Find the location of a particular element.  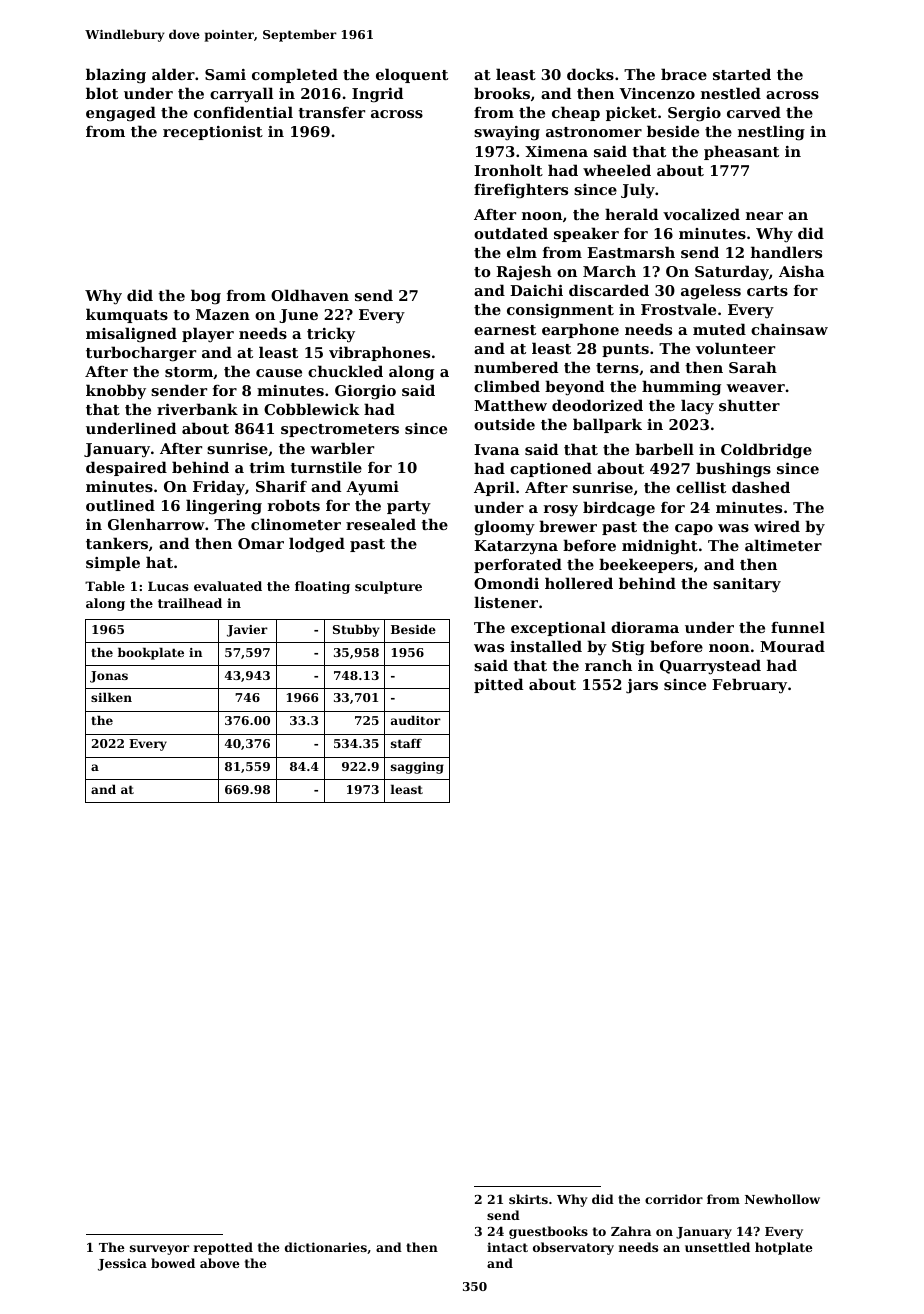

silken is located at coordinates (111, 697).
